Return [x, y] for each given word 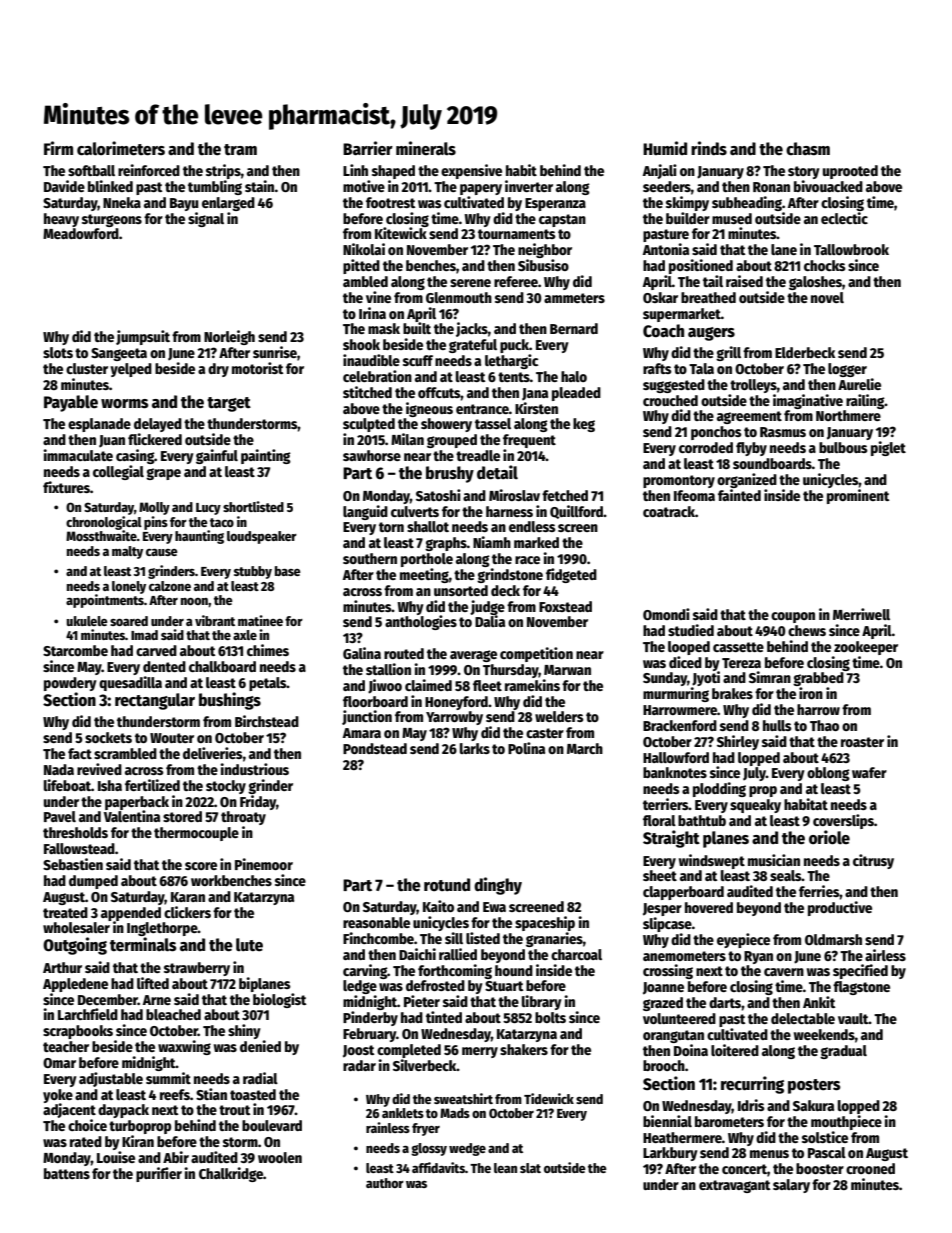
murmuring [676, 694]
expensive [471, 171]
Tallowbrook [851, 249]
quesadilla [130, 683]
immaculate [78, 455]
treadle [478, 455]
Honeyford [456, 703]
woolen [280, 1157]
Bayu [184, 204]
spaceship [545, 923]
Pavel [60, 816]
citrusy [873, 861]
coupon [793, 617]
